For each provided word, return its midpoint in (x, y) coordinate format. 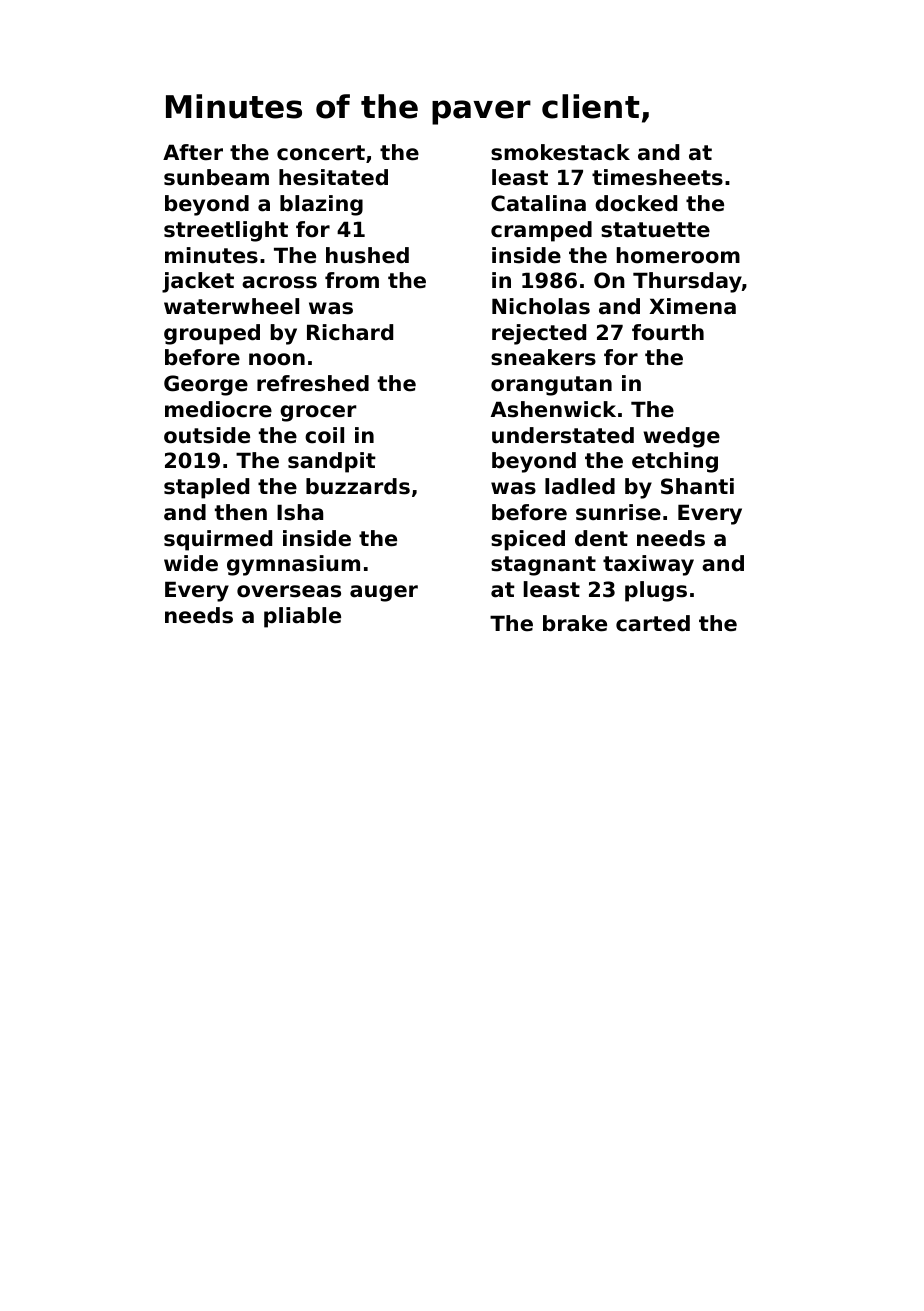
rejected (539, 334)
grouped (212, 334)
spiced (528, 540)
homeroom (678, 255)
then (241, 512)
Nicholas (541, 306)
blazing (321, 205)
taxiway (648, 565)
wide (191, 563)
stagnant (543, 566)
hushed (367, 255)
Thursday (687, 282)
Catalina (538, 203)
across (279, 282)
